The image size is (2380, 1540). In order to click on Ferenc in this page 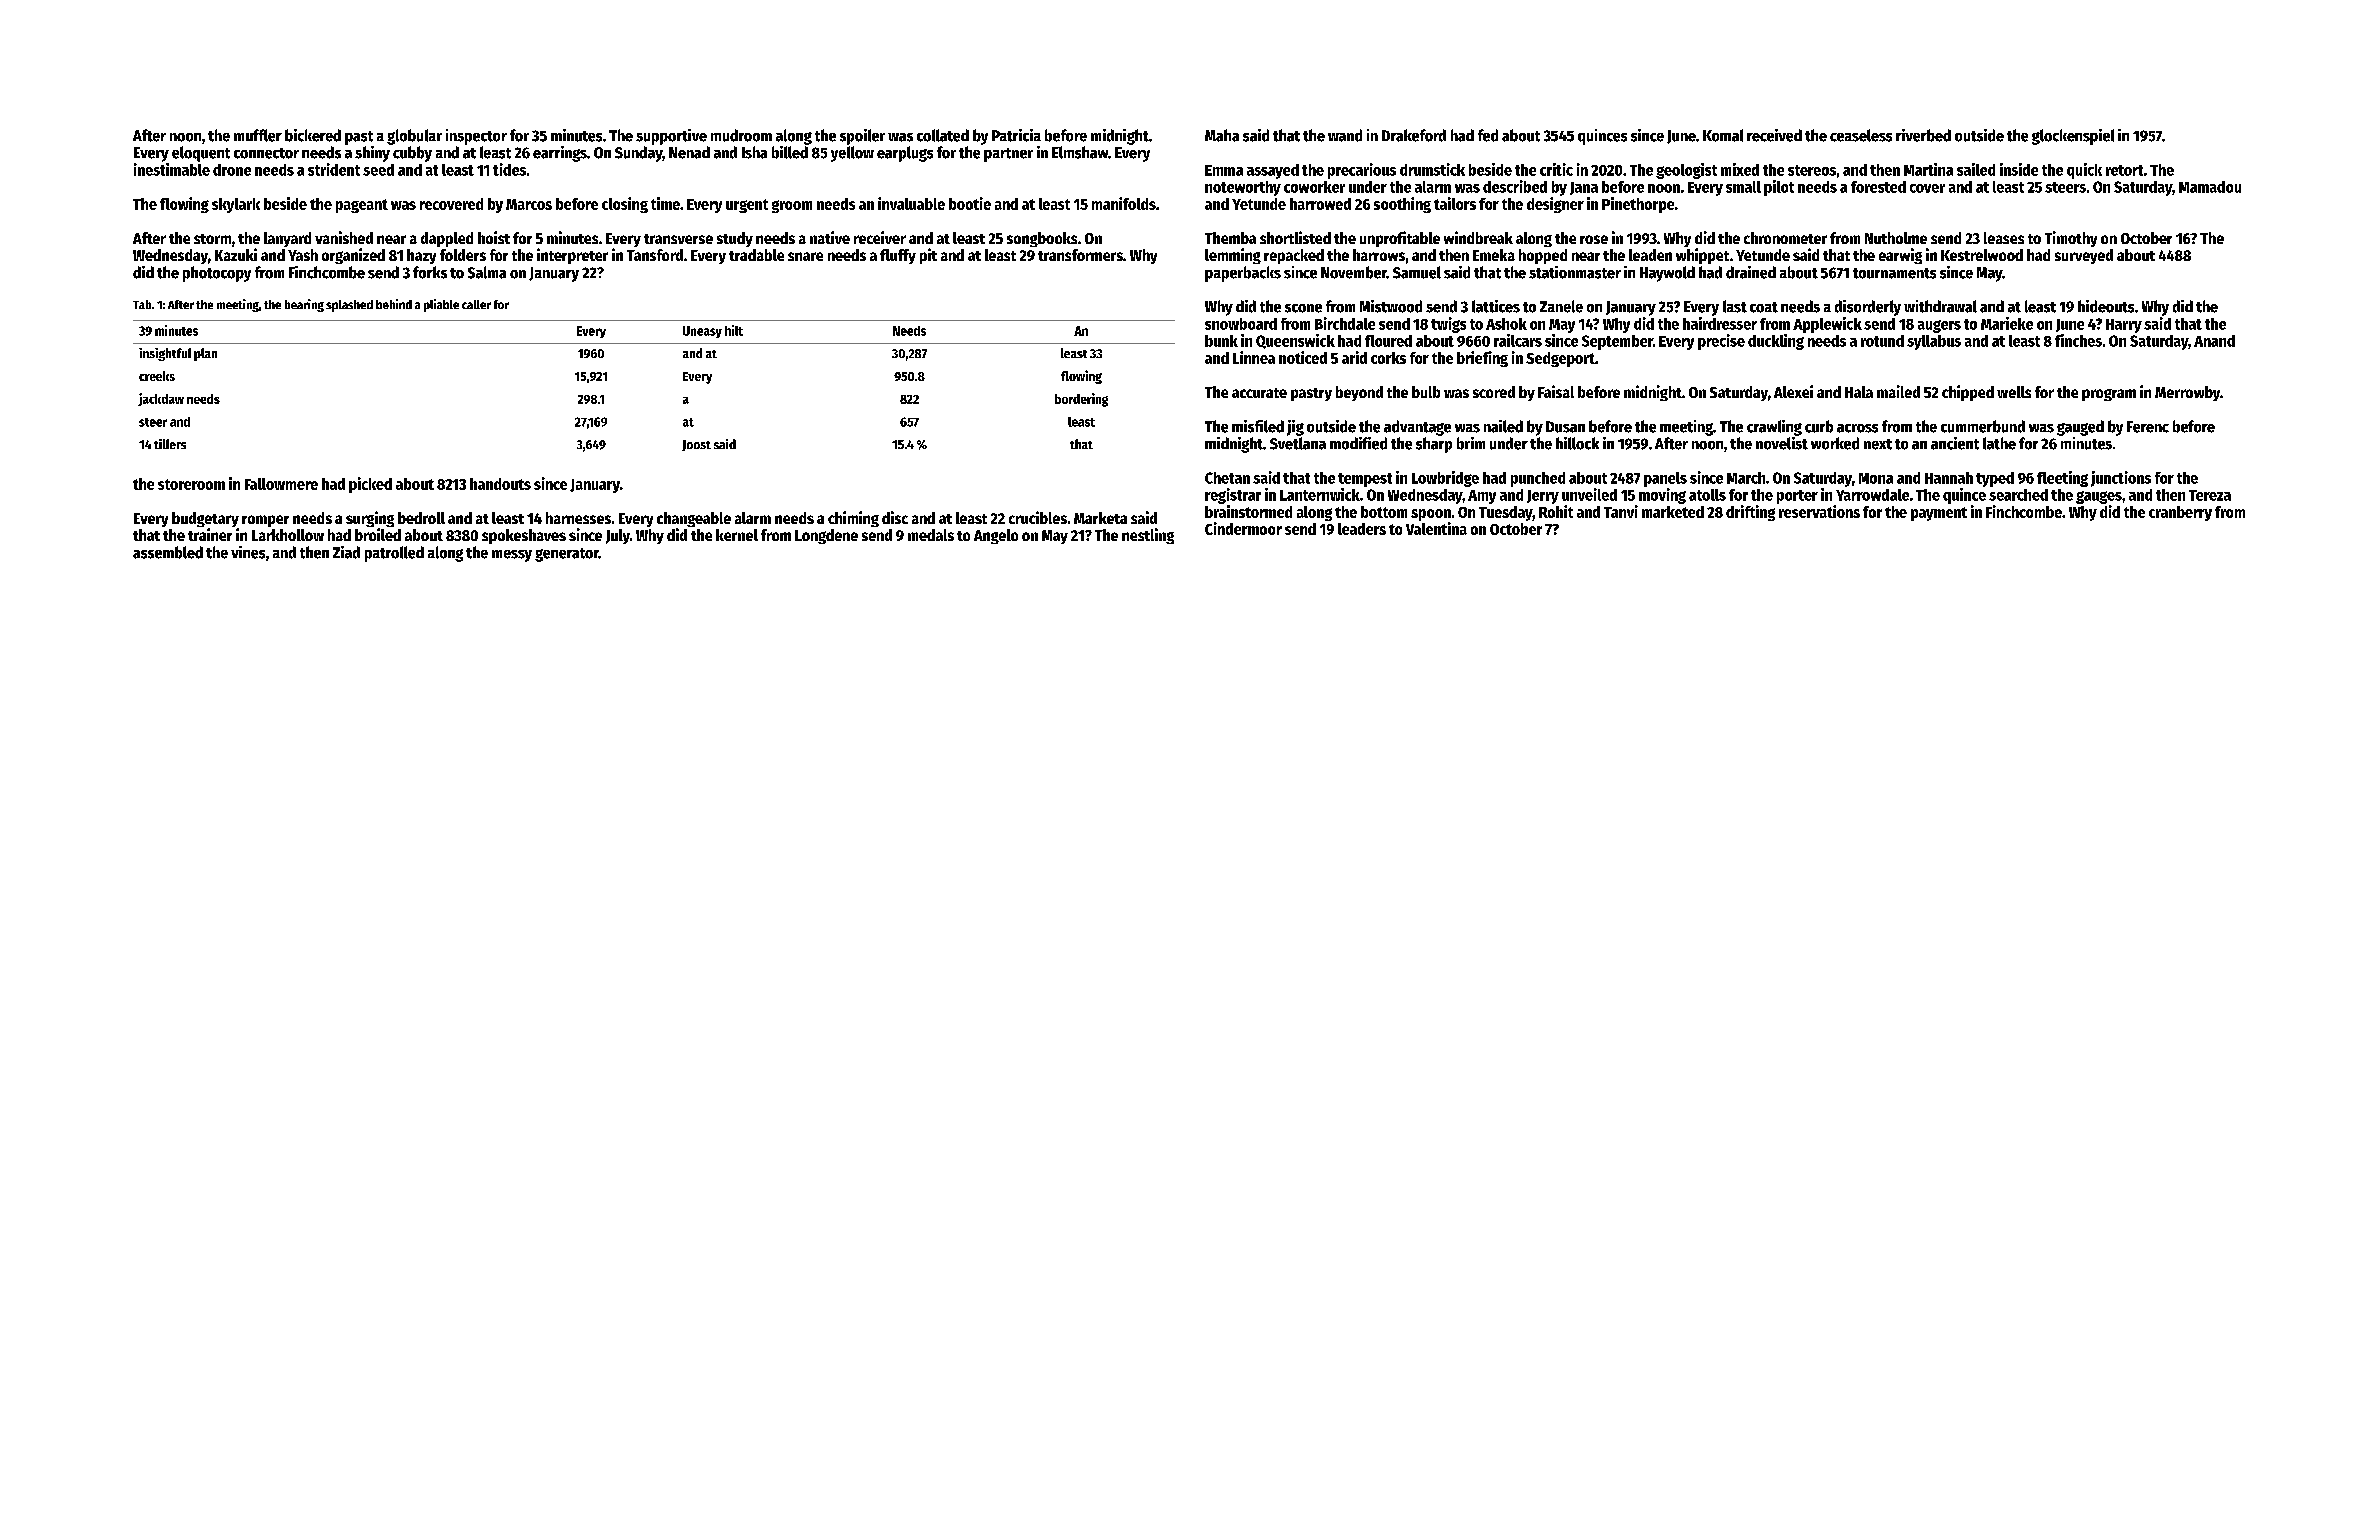, I will do `click(2148, 427)`.
